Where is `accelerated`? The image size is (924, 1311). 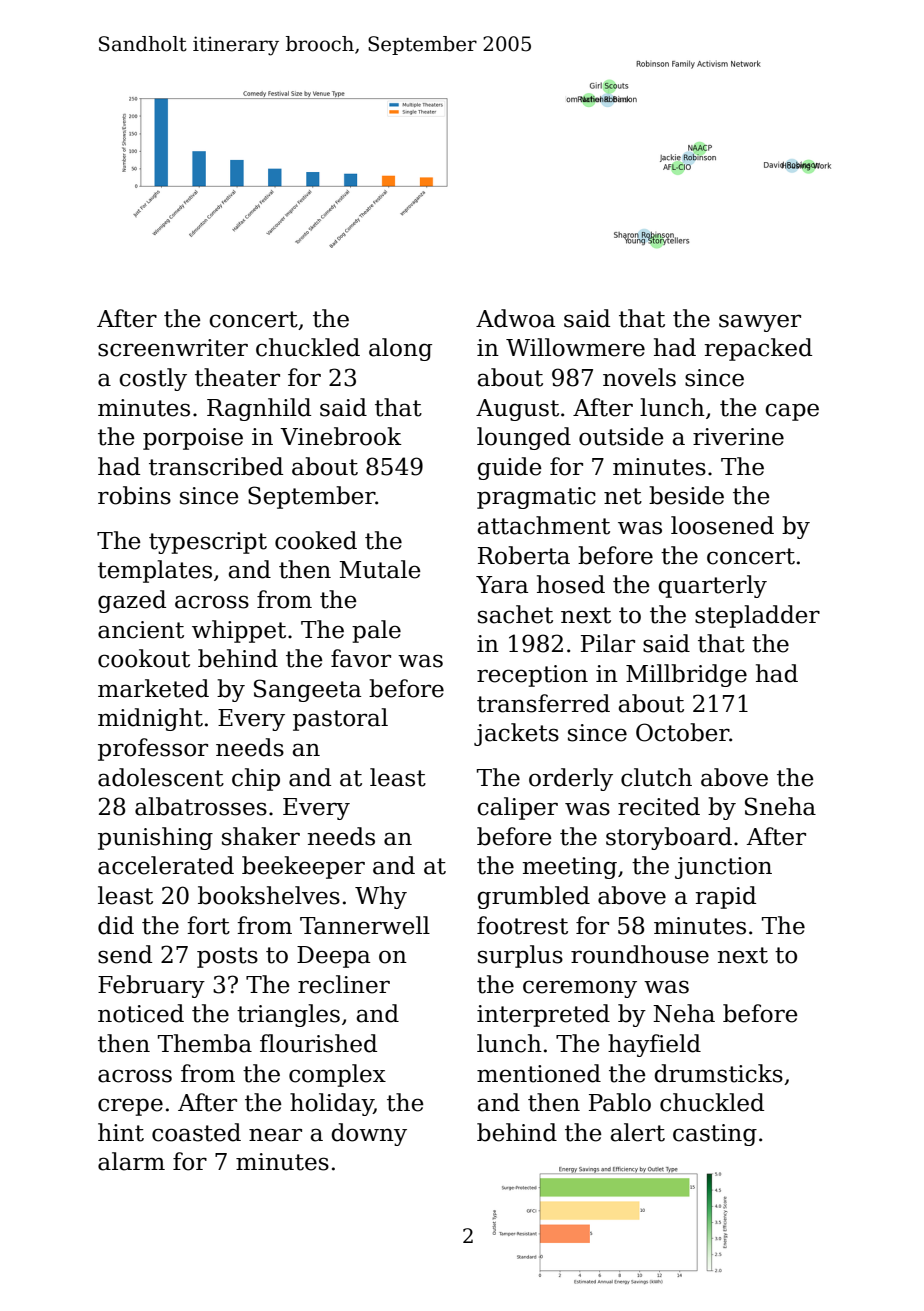 accelerated is located at coordinates (166, 865).
